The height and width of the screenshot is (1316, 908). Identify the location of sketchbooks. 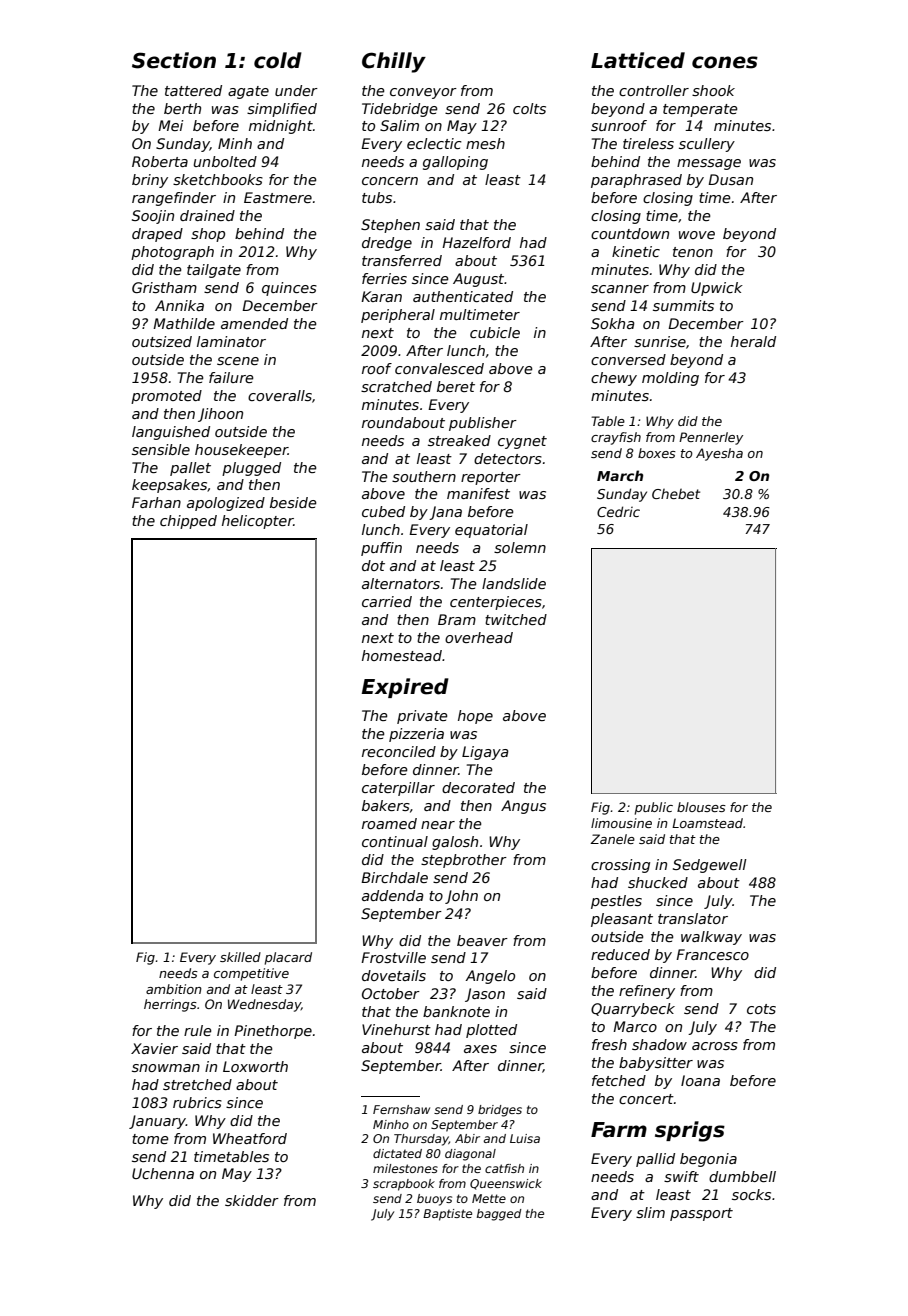
(218, 179).
